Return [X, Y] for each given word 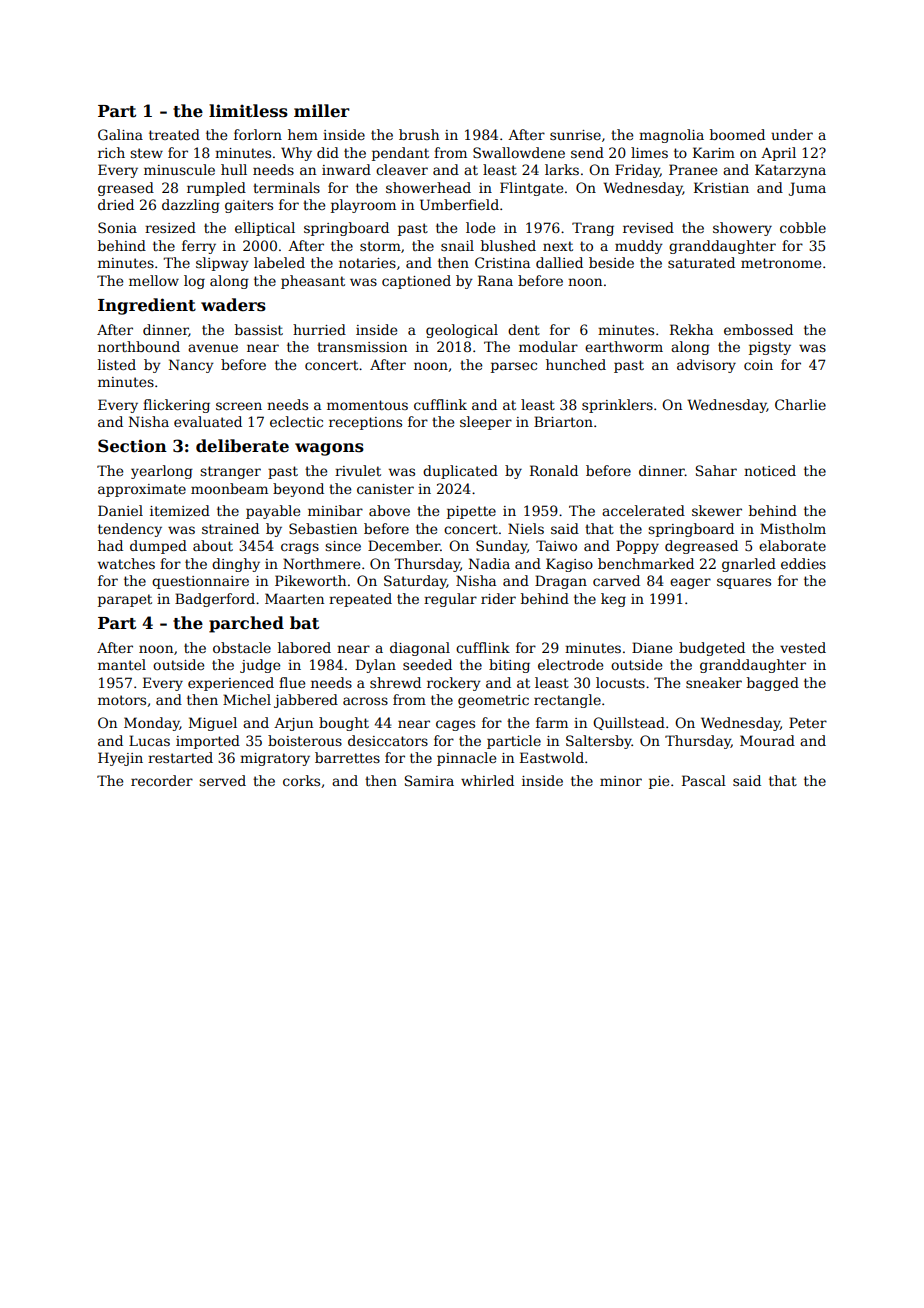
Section [132, 446]
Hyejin [120, 759]
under [792, 134]
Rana [495, 280]
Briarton [563, 421]
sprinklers [617, 406]
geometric [493, 701]
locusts [620, 682]
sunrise [575, 135]
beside [611, 262]
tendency [130, 530]
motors [122, 700]
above [389, 510]
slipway [222, 264]
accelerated [643, 510]
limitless [248, 111]
